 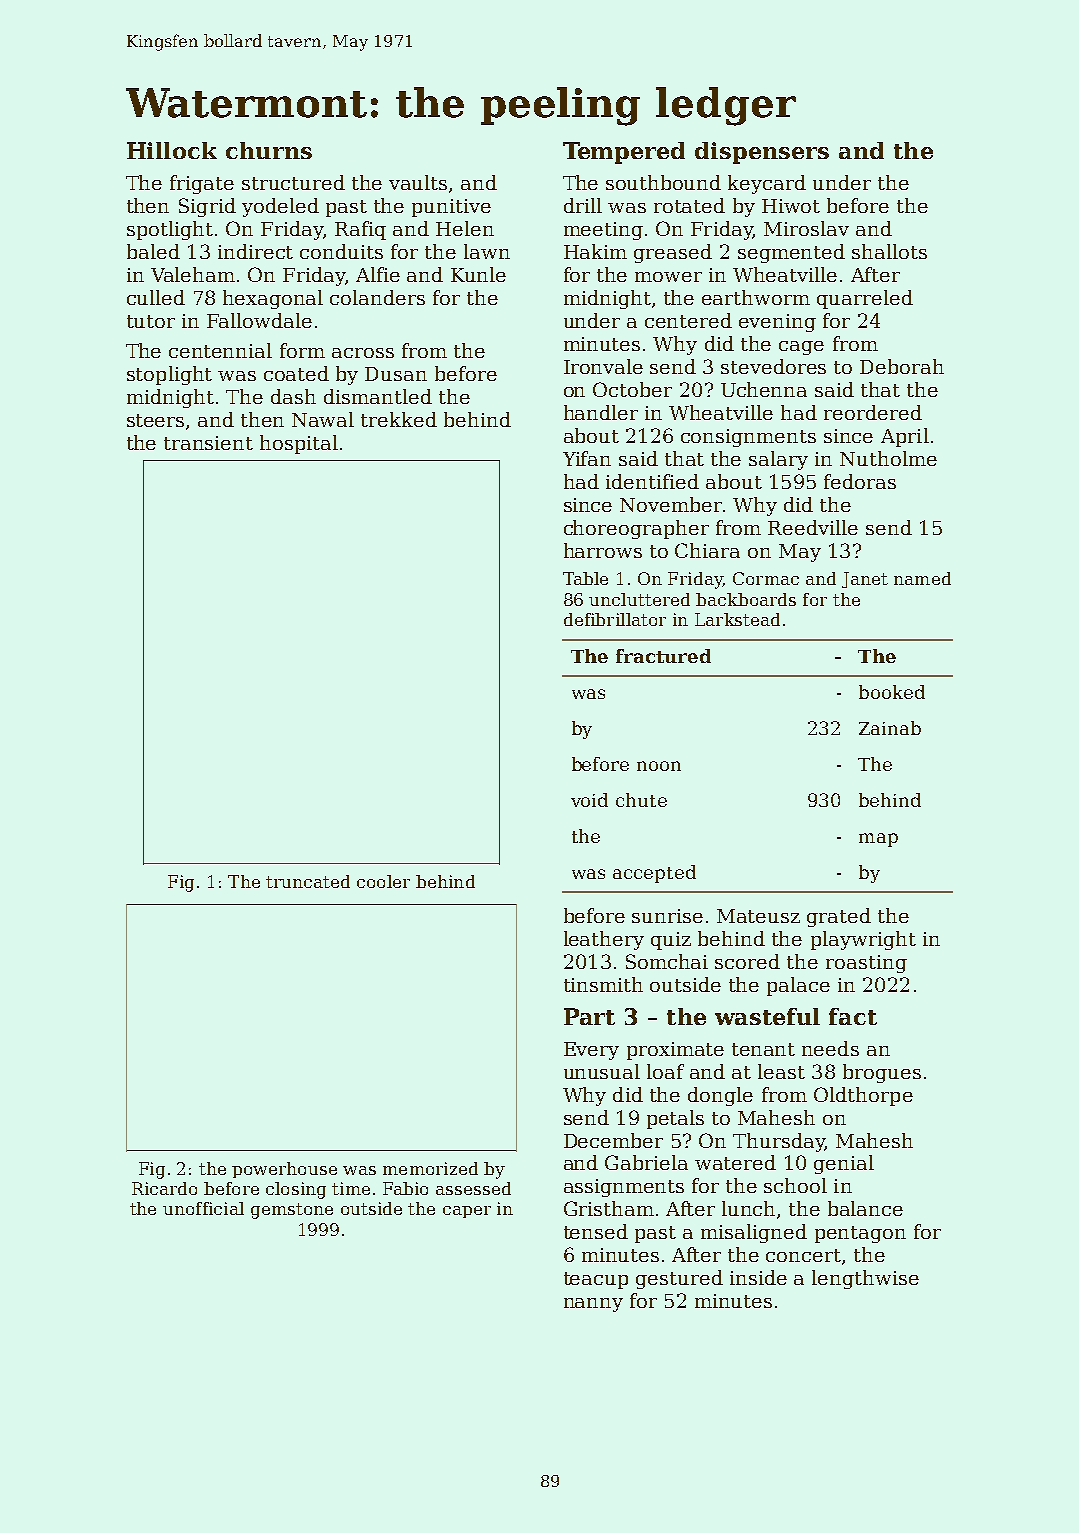 I want to click on conduits, so click(x=341, y=251).
